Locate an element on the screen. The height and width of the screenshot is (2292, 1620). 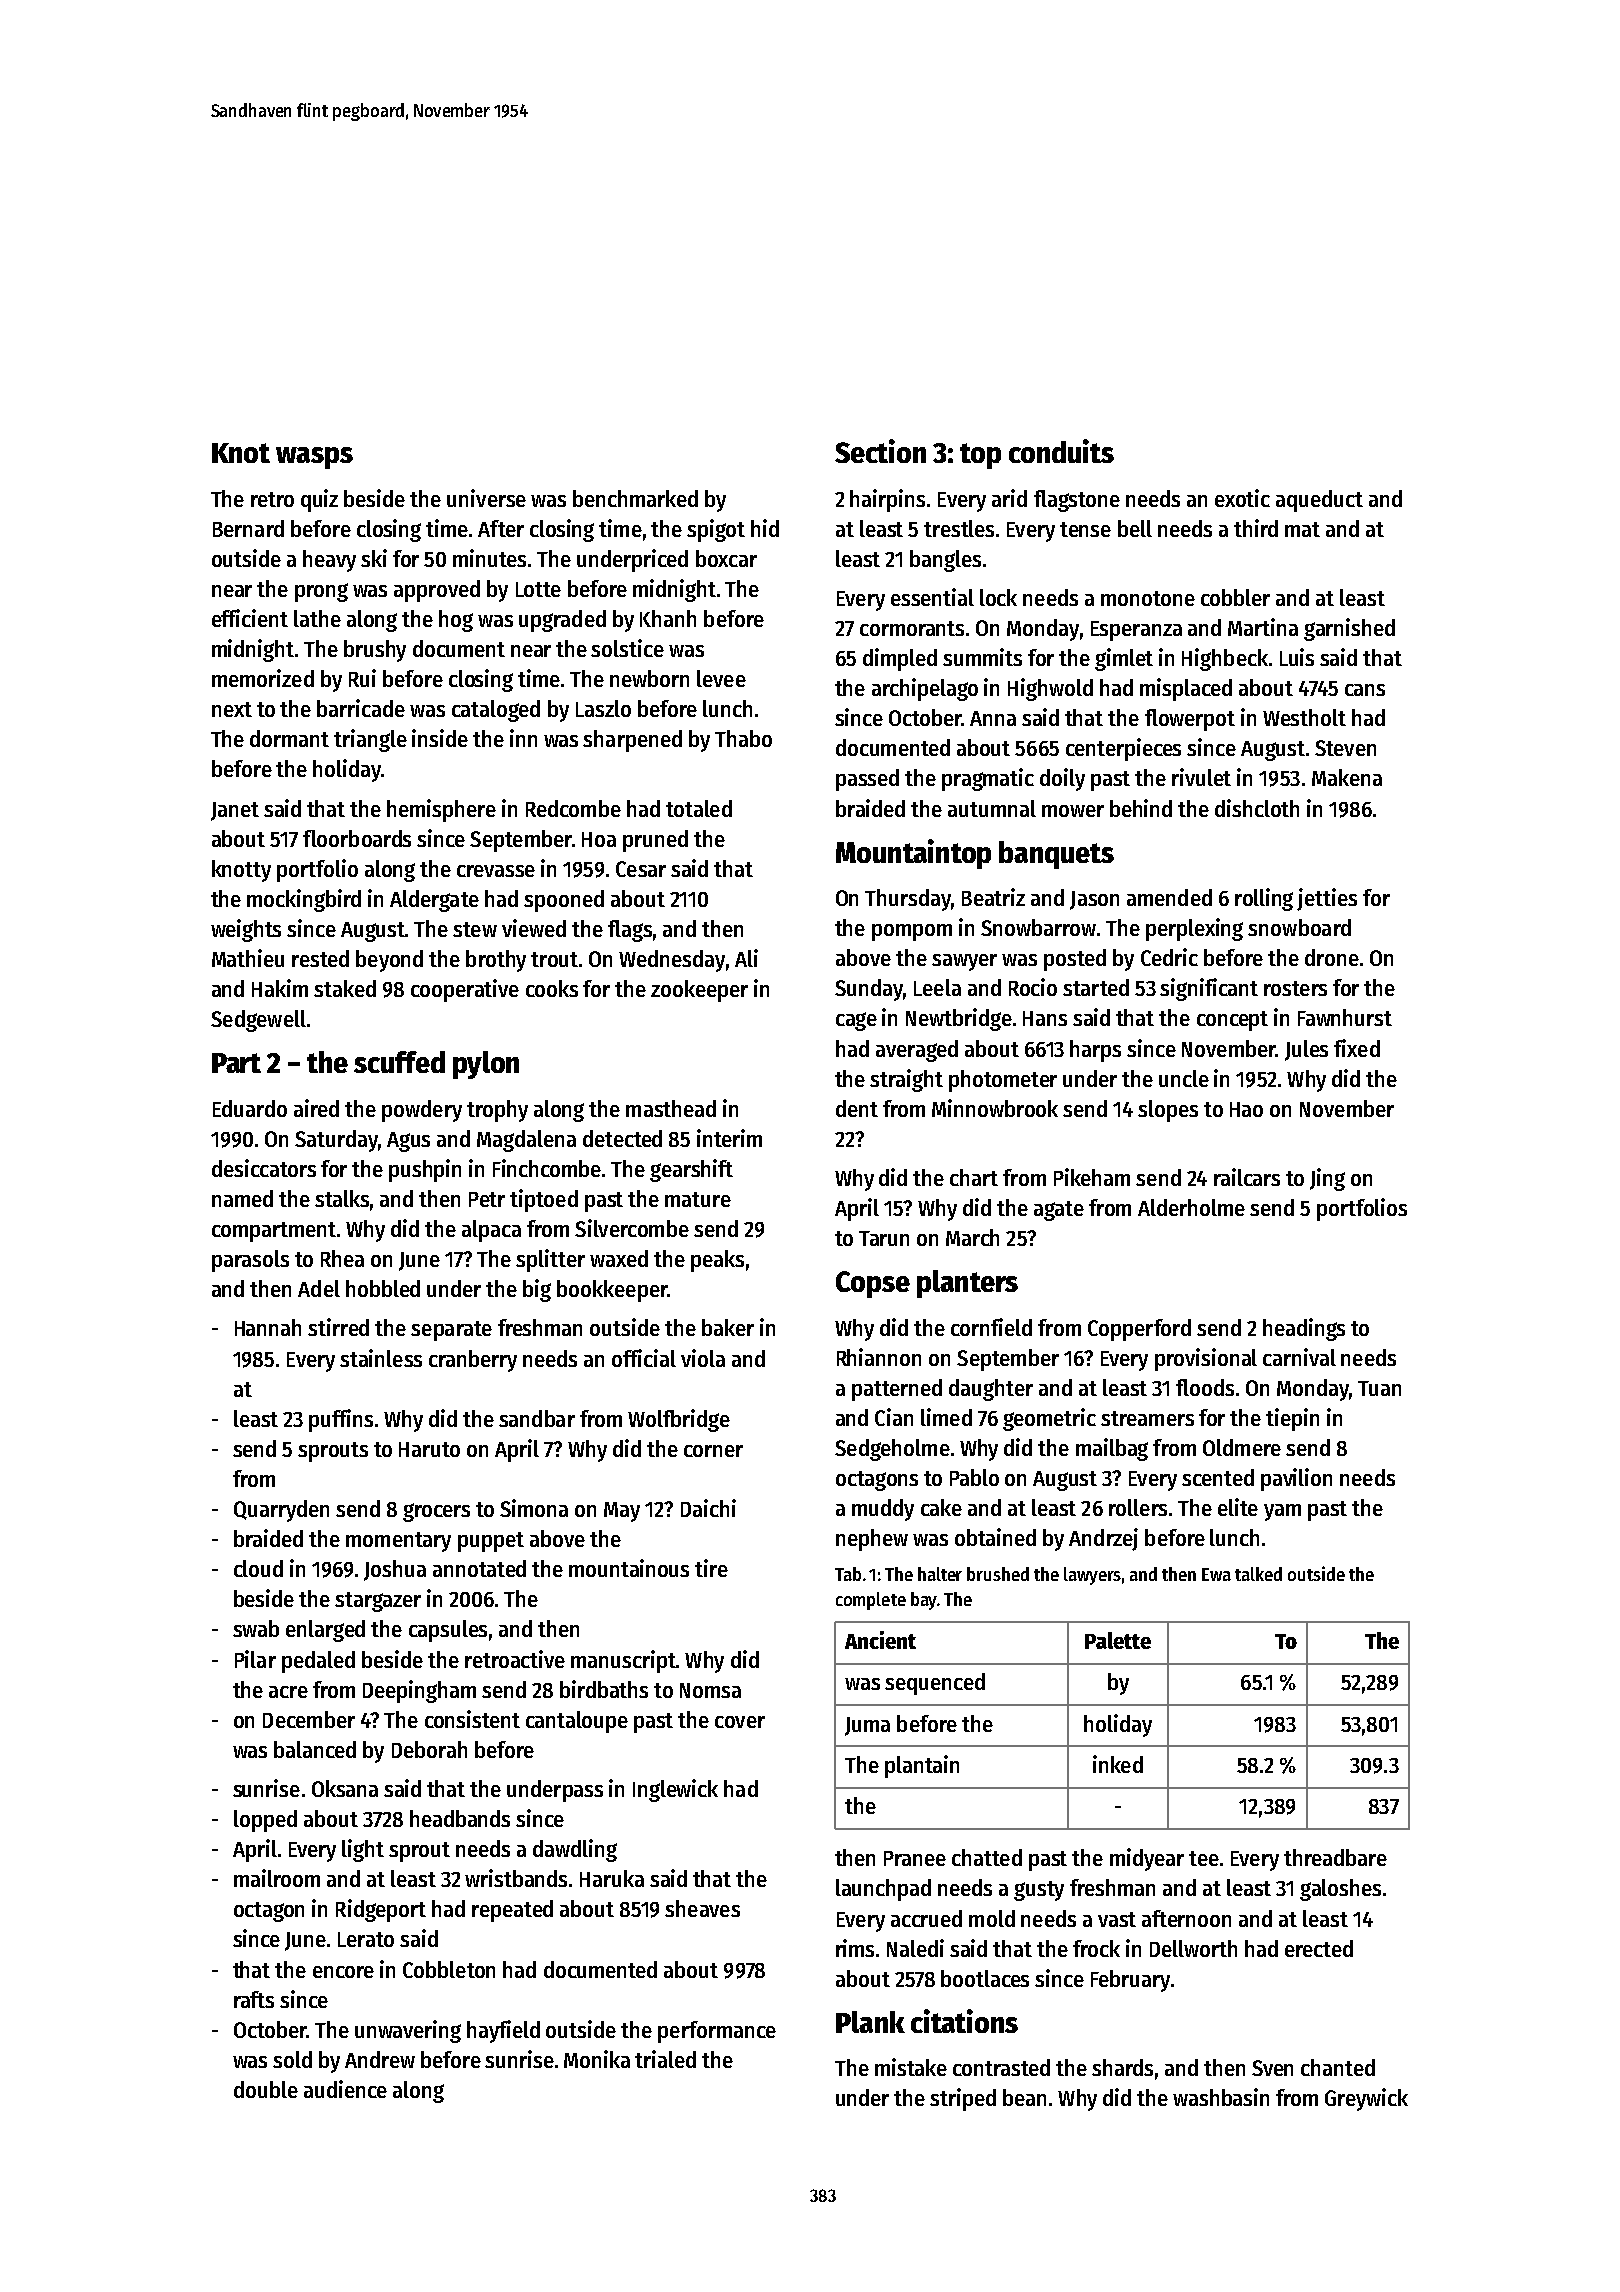
brushed is located at coordinates (998, 1574).
